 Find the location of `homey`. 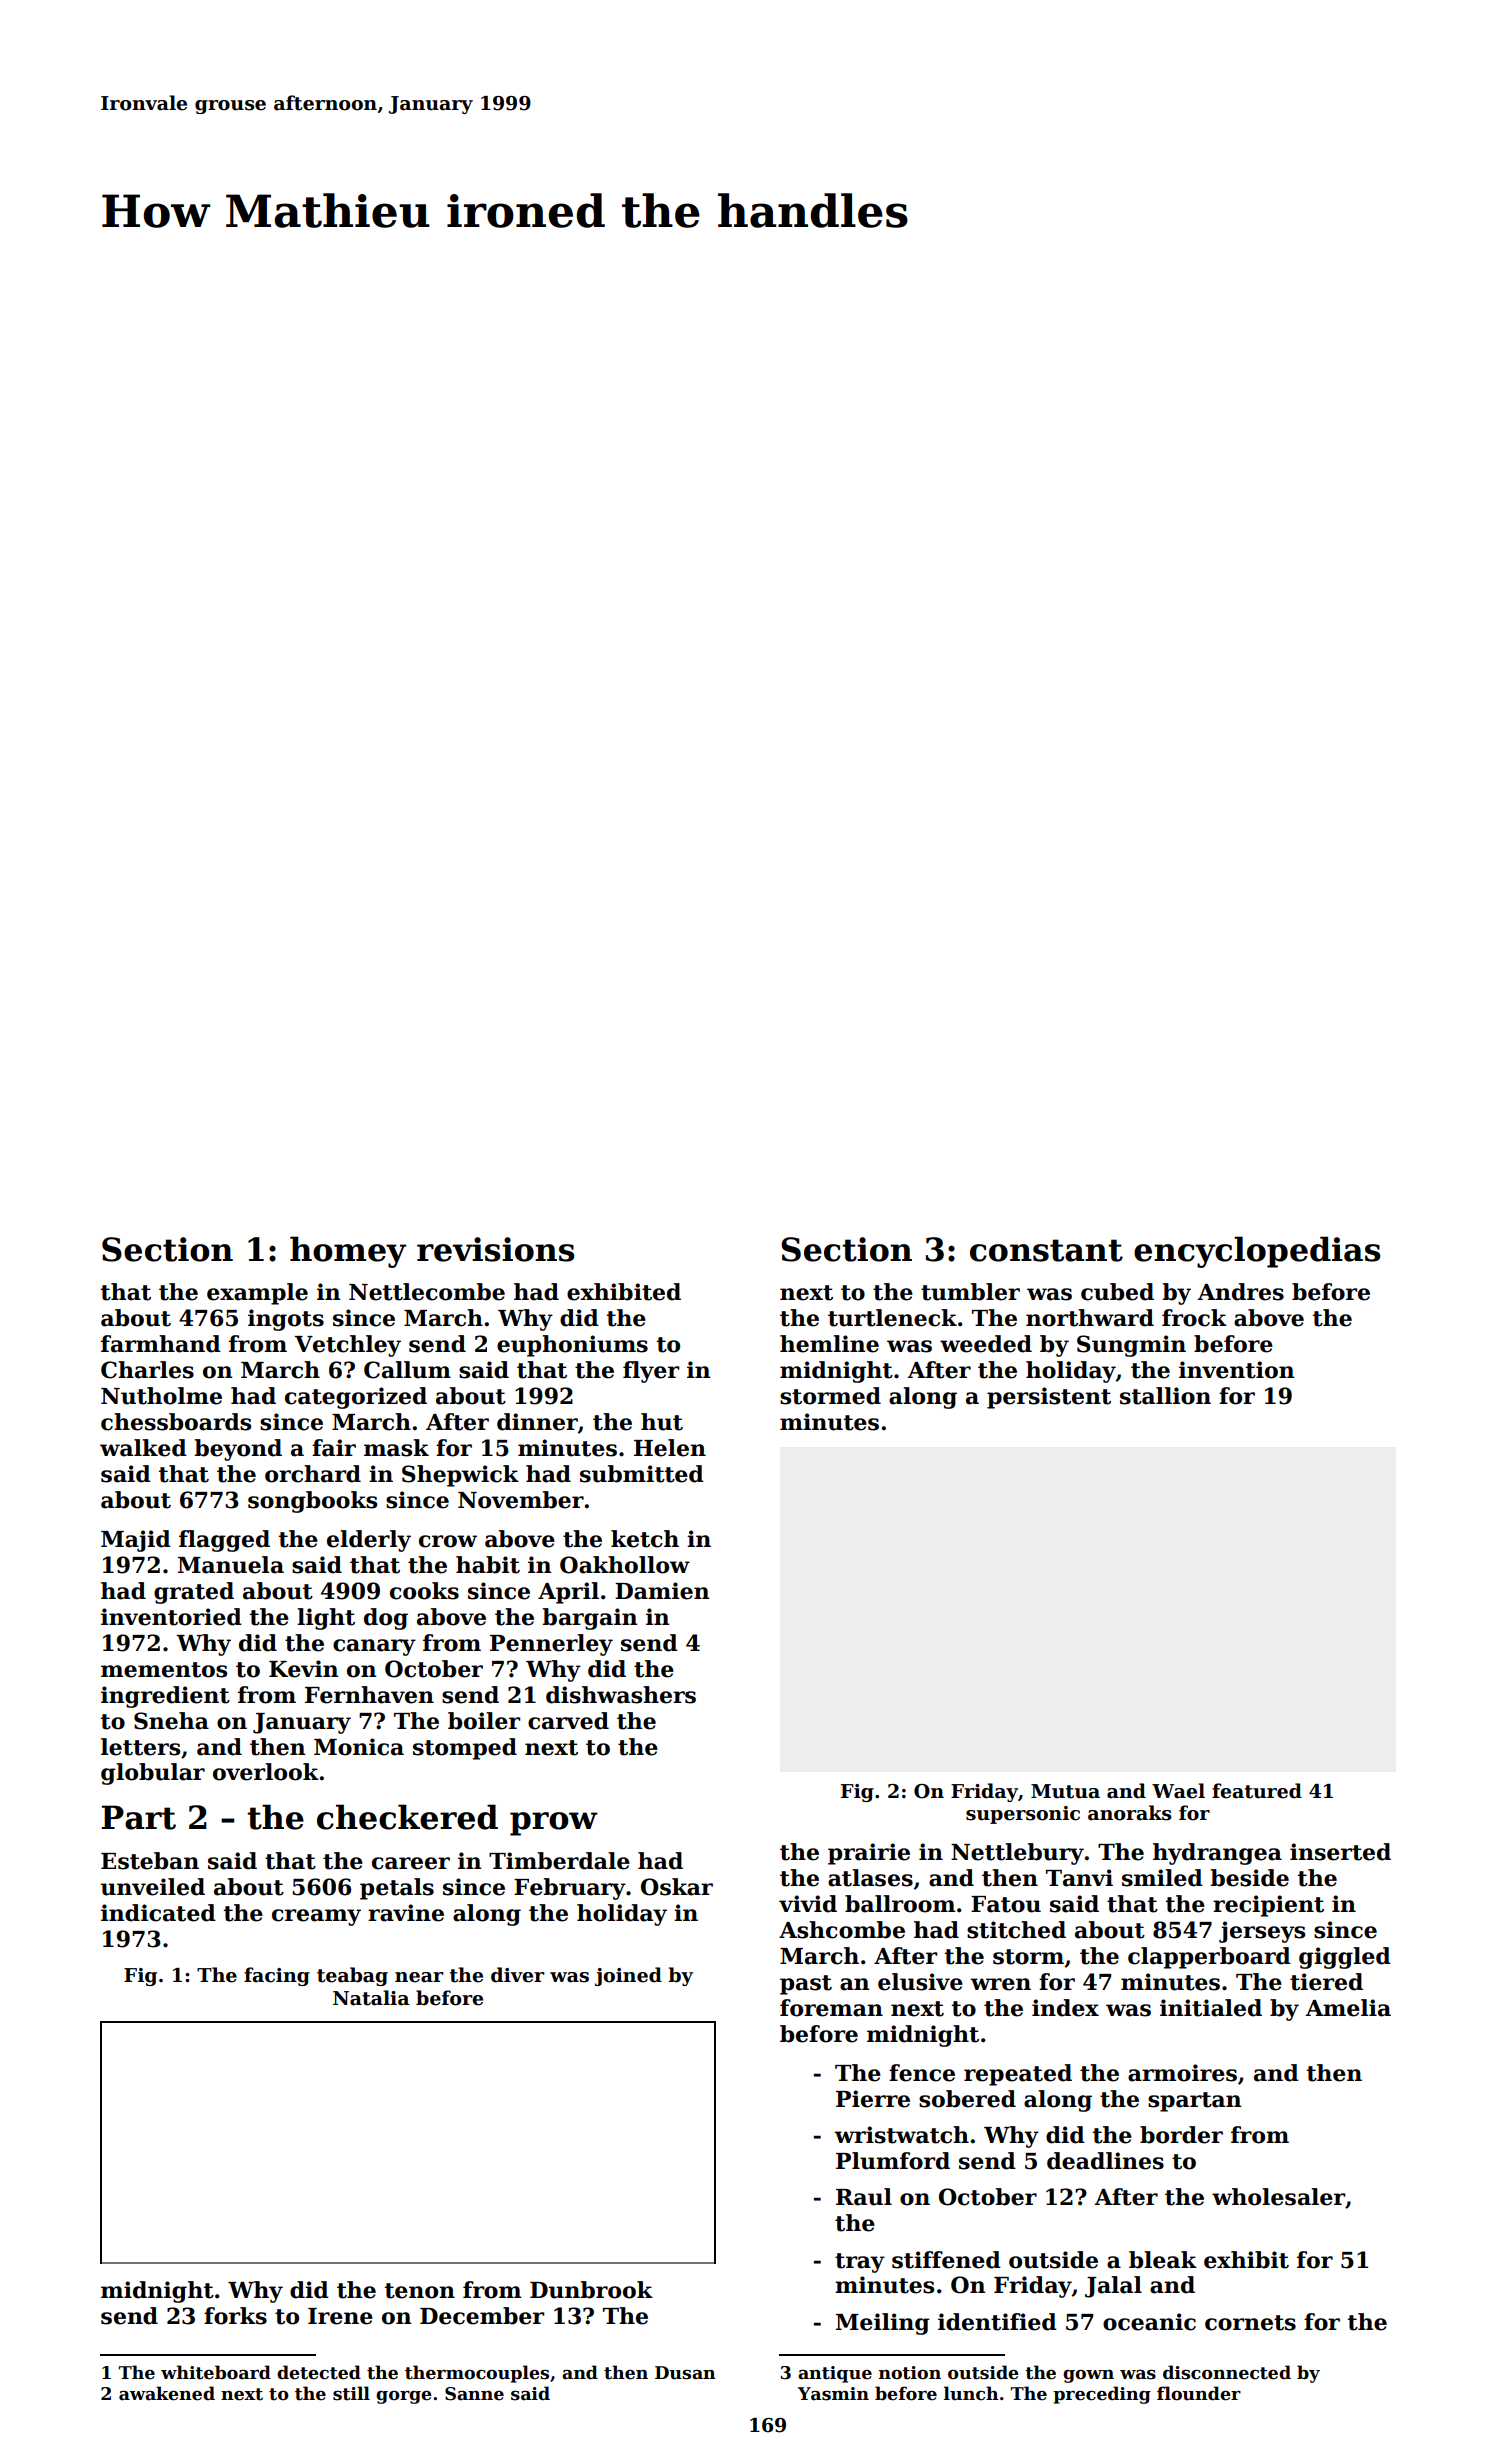

homey is located at coordinates (348, 1252).
